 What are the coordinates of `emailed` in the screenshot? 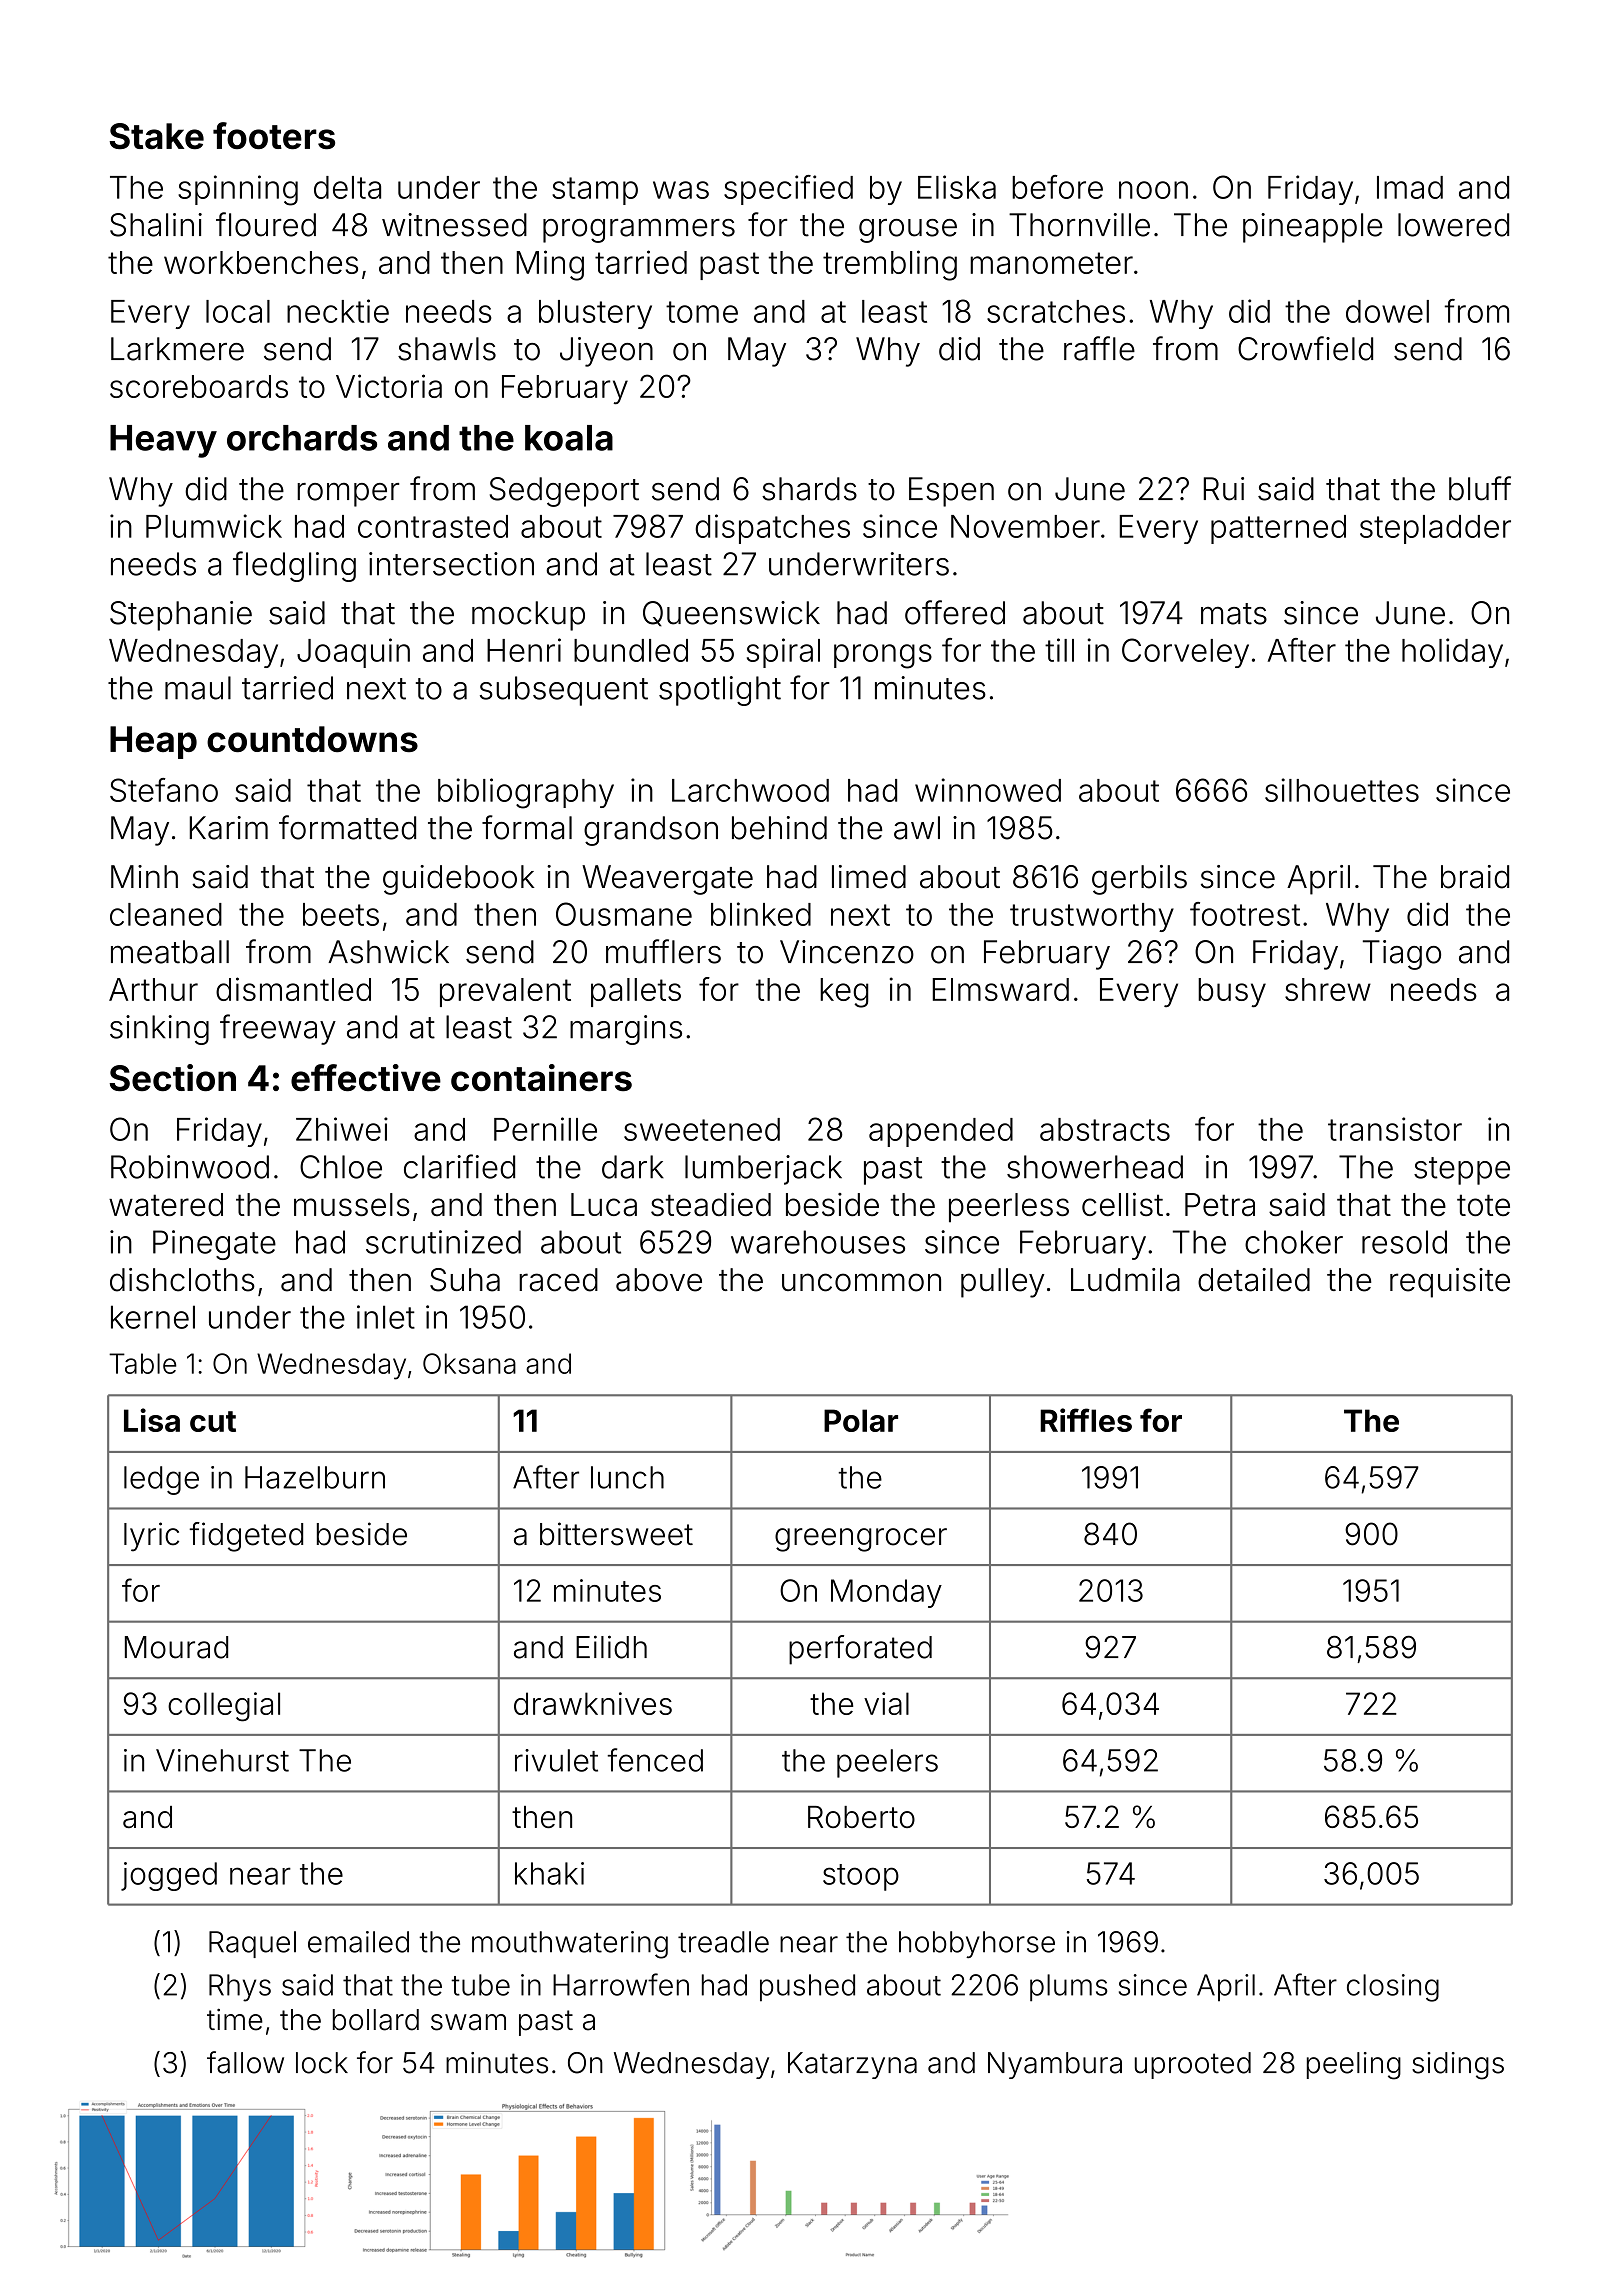 It's located at (358, 1942).
